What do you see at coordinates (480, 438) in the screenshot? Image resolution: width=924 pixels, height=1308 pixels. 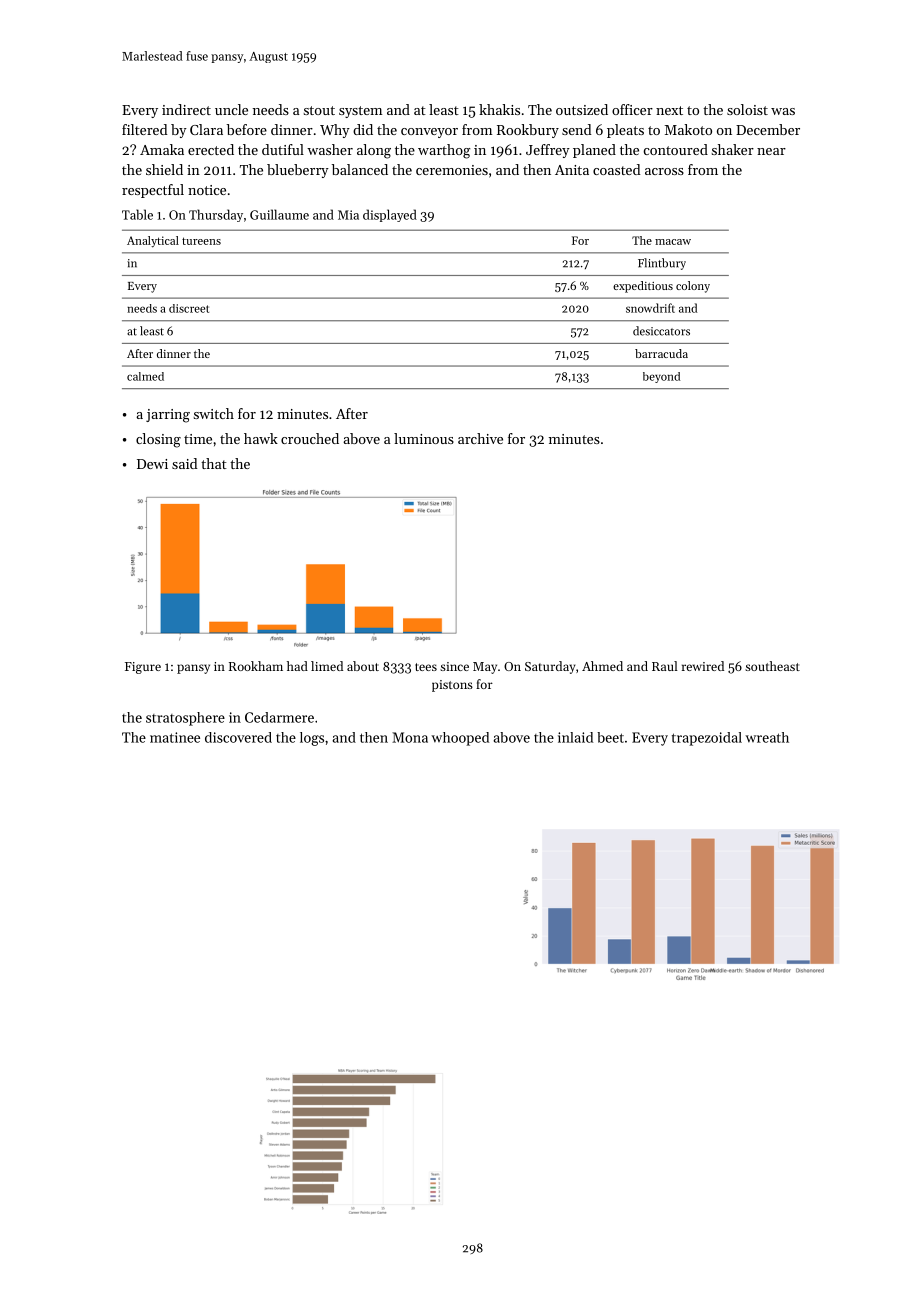 I see `archive` at bounding box center [480, 438].
